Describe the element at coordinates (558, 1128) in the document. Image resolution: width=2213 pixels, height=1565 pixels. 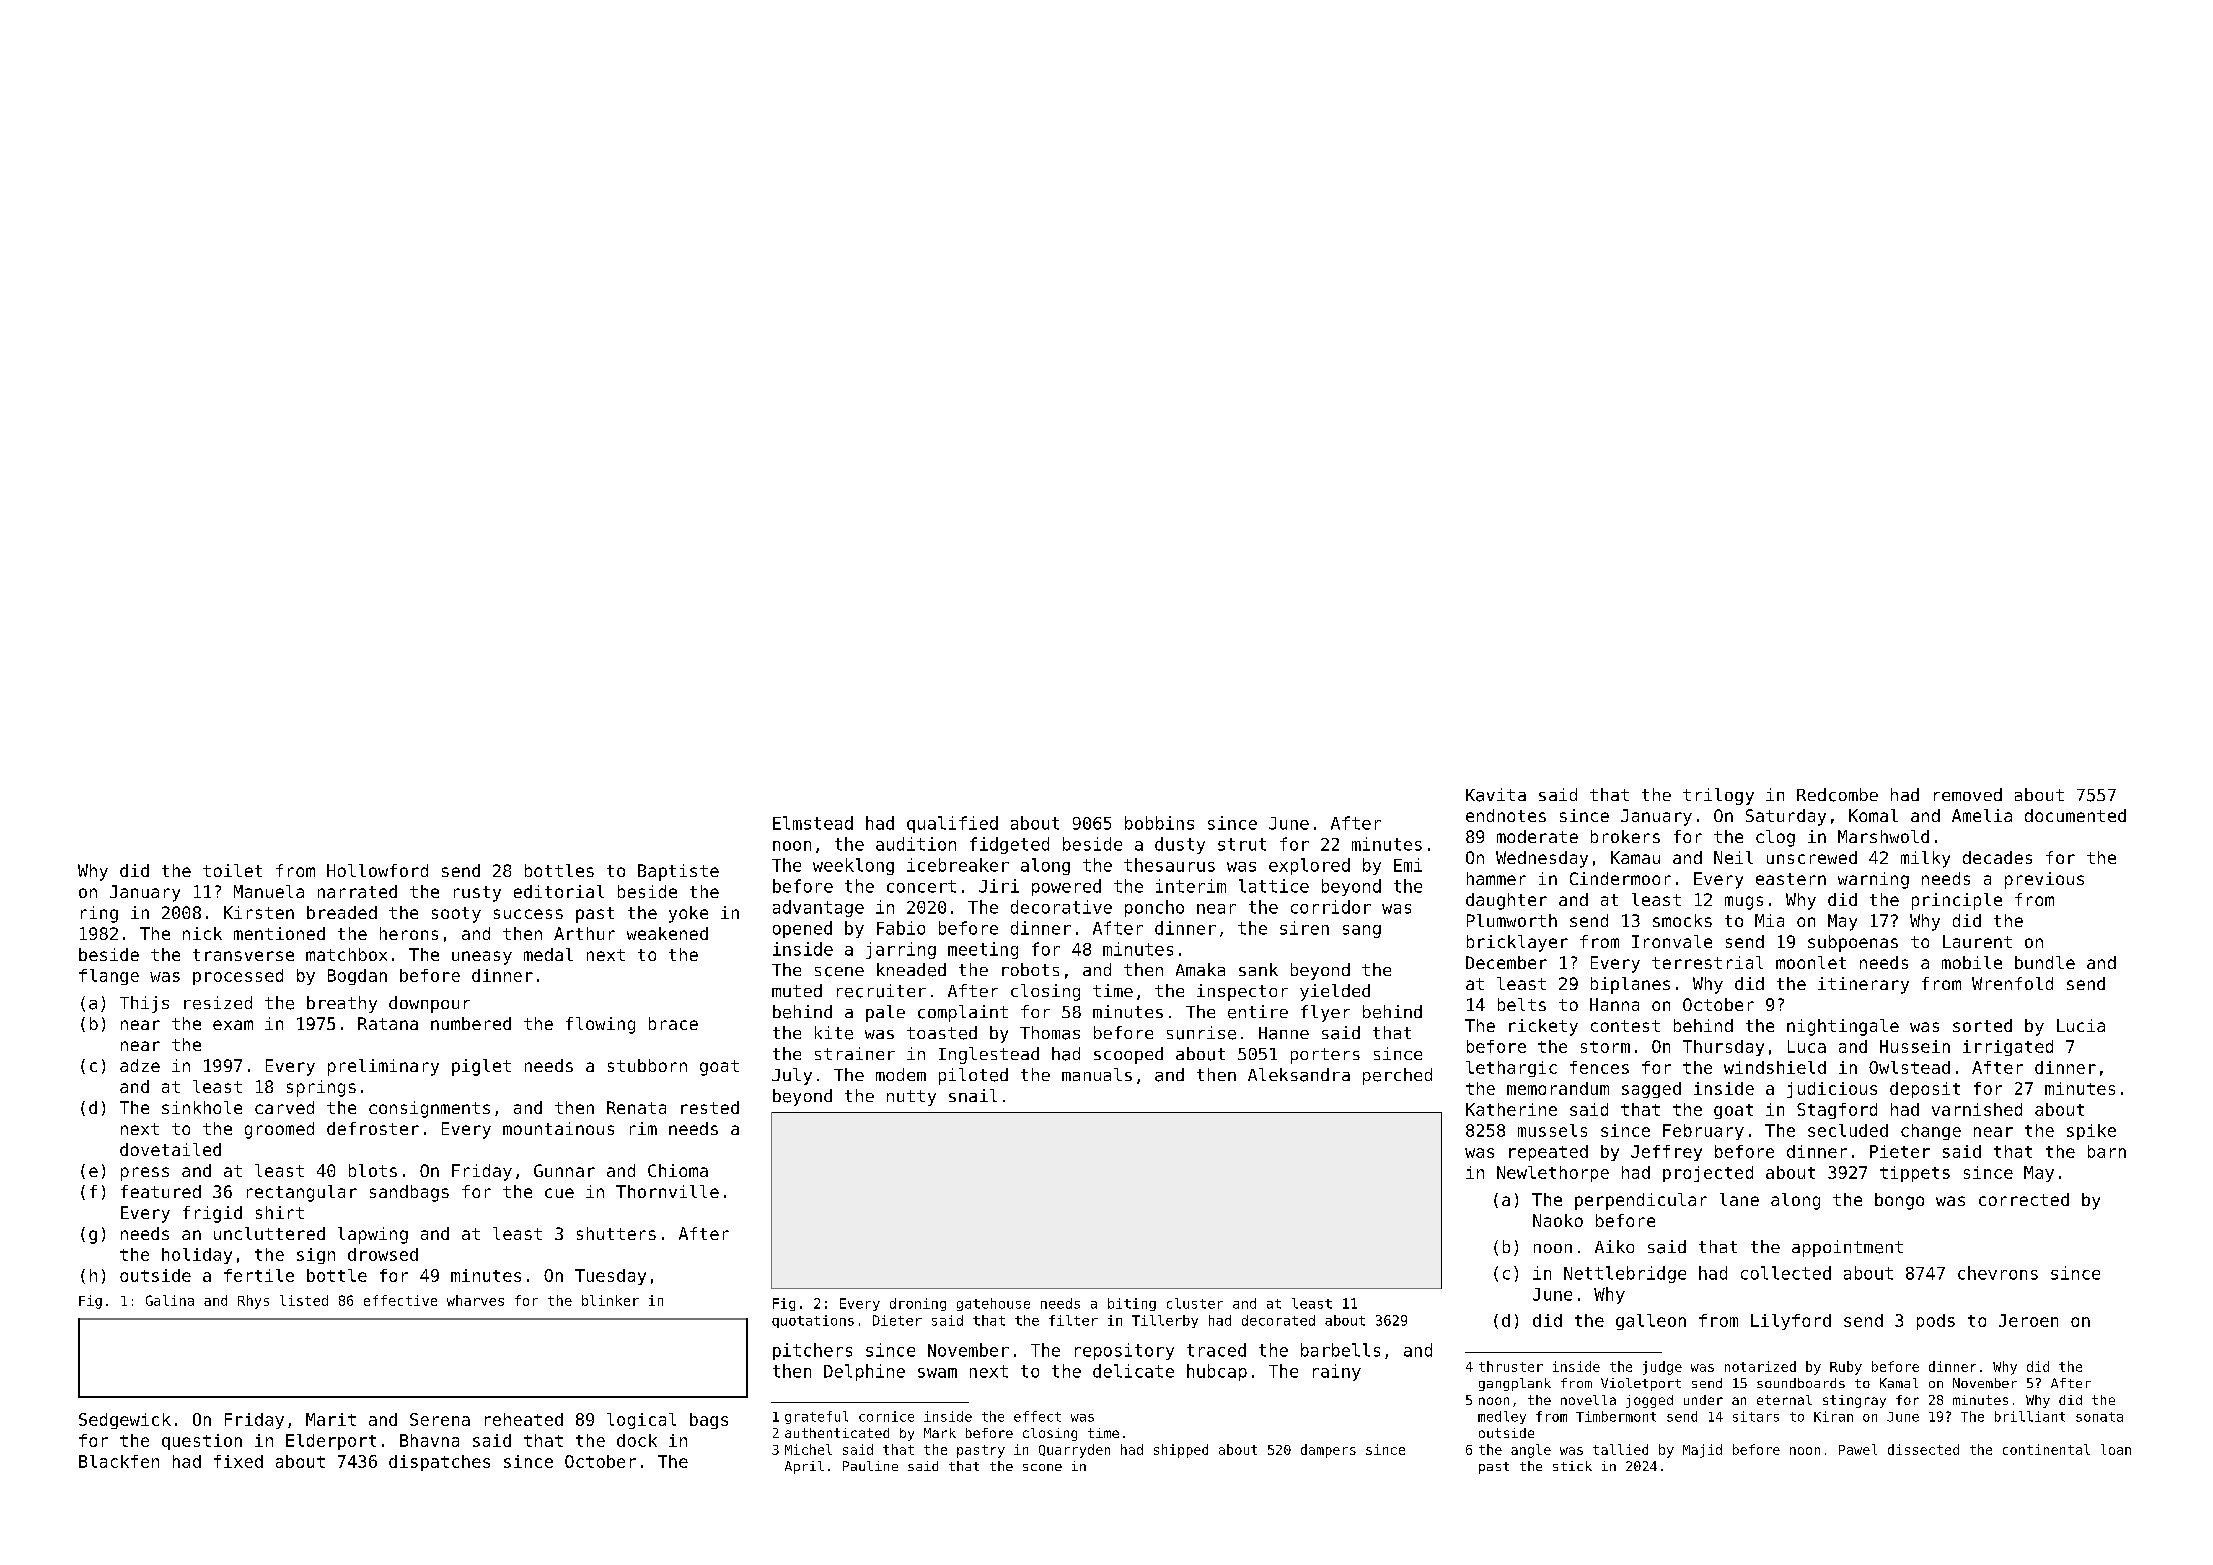
I see `mountainous` at that location.
